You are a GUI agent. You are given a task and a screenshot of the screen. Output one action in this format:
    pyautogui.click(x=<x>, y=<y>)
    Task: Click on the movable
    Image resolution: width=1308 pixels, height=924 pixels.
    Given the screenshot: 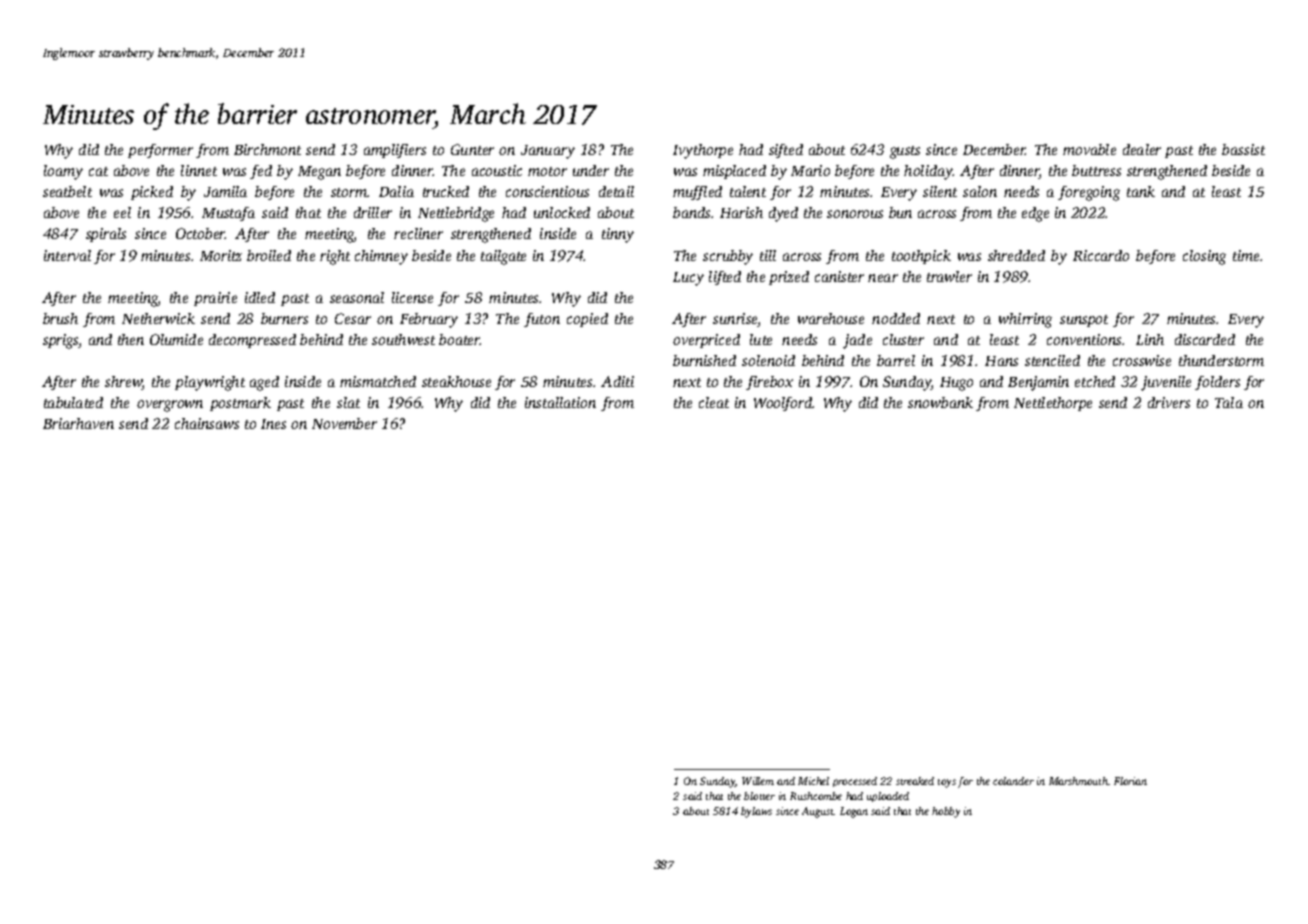 What is the action you would take?
    pyautogui.click(x=1089, y=149)
